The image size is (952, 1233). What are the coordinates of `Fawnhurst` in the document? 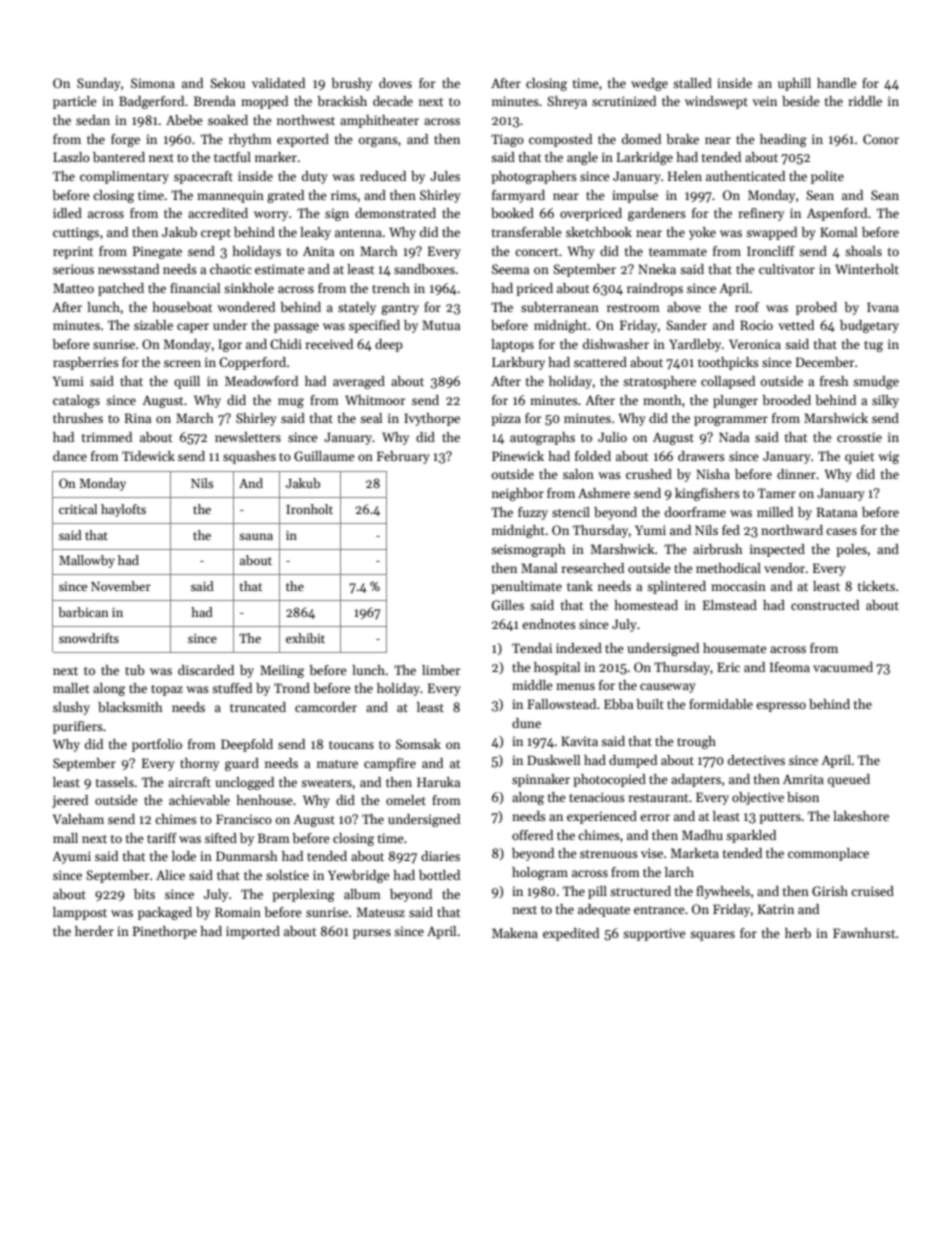 It's located at (864, 933).
